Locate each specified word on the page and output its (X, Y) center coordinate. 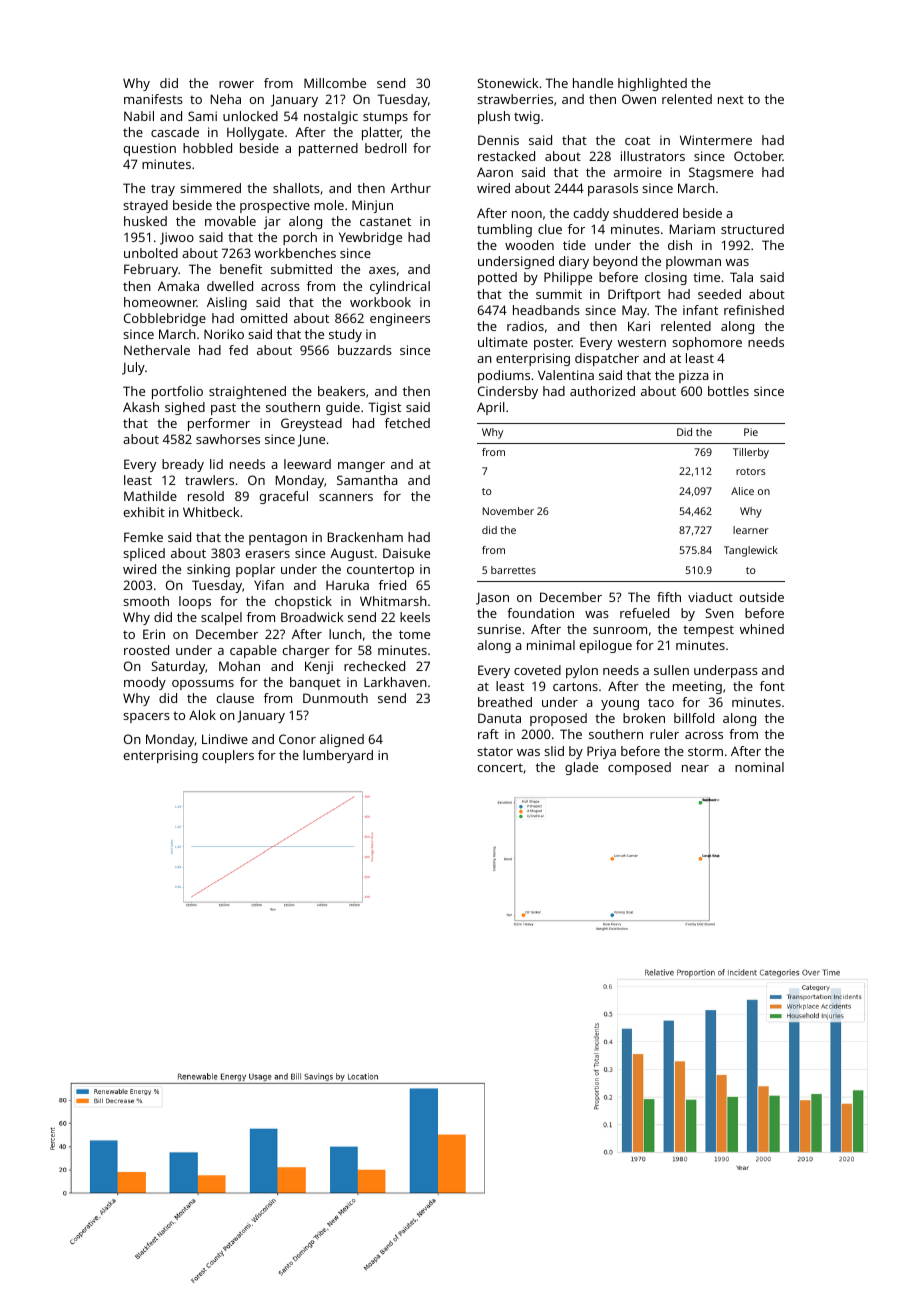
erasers (267, 554)
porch (300, 238)
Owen (639, 99)
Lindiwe (225, 739)
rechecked (374, 666)
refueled (644, 613)
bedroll (386, 148)
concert (500, 767)
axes (382, 270)
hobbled (207, 148)
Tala (741, 277)
